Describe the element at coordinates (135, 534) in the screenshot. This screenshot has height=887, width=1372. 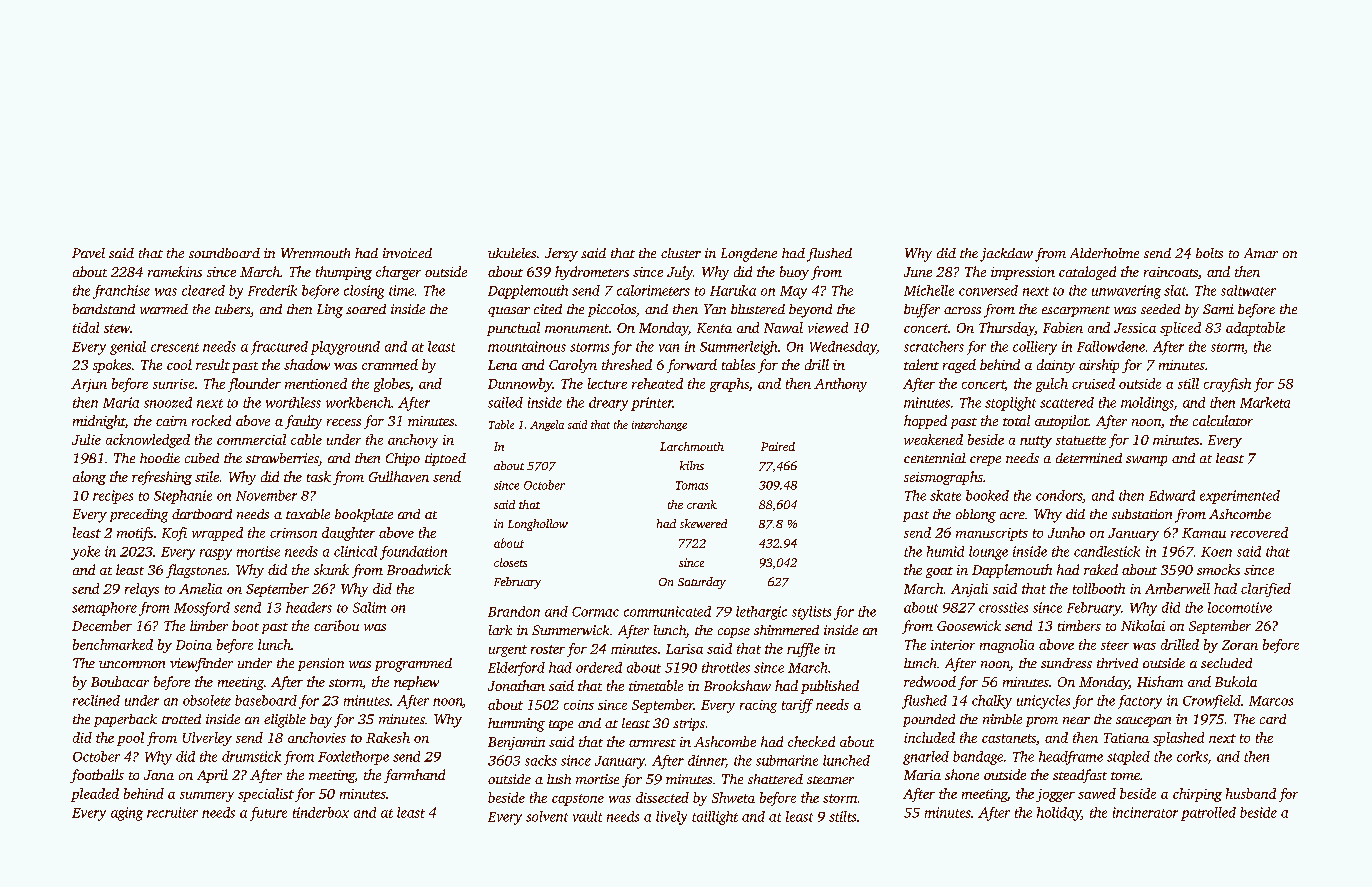
I see `motifs` at that location.
